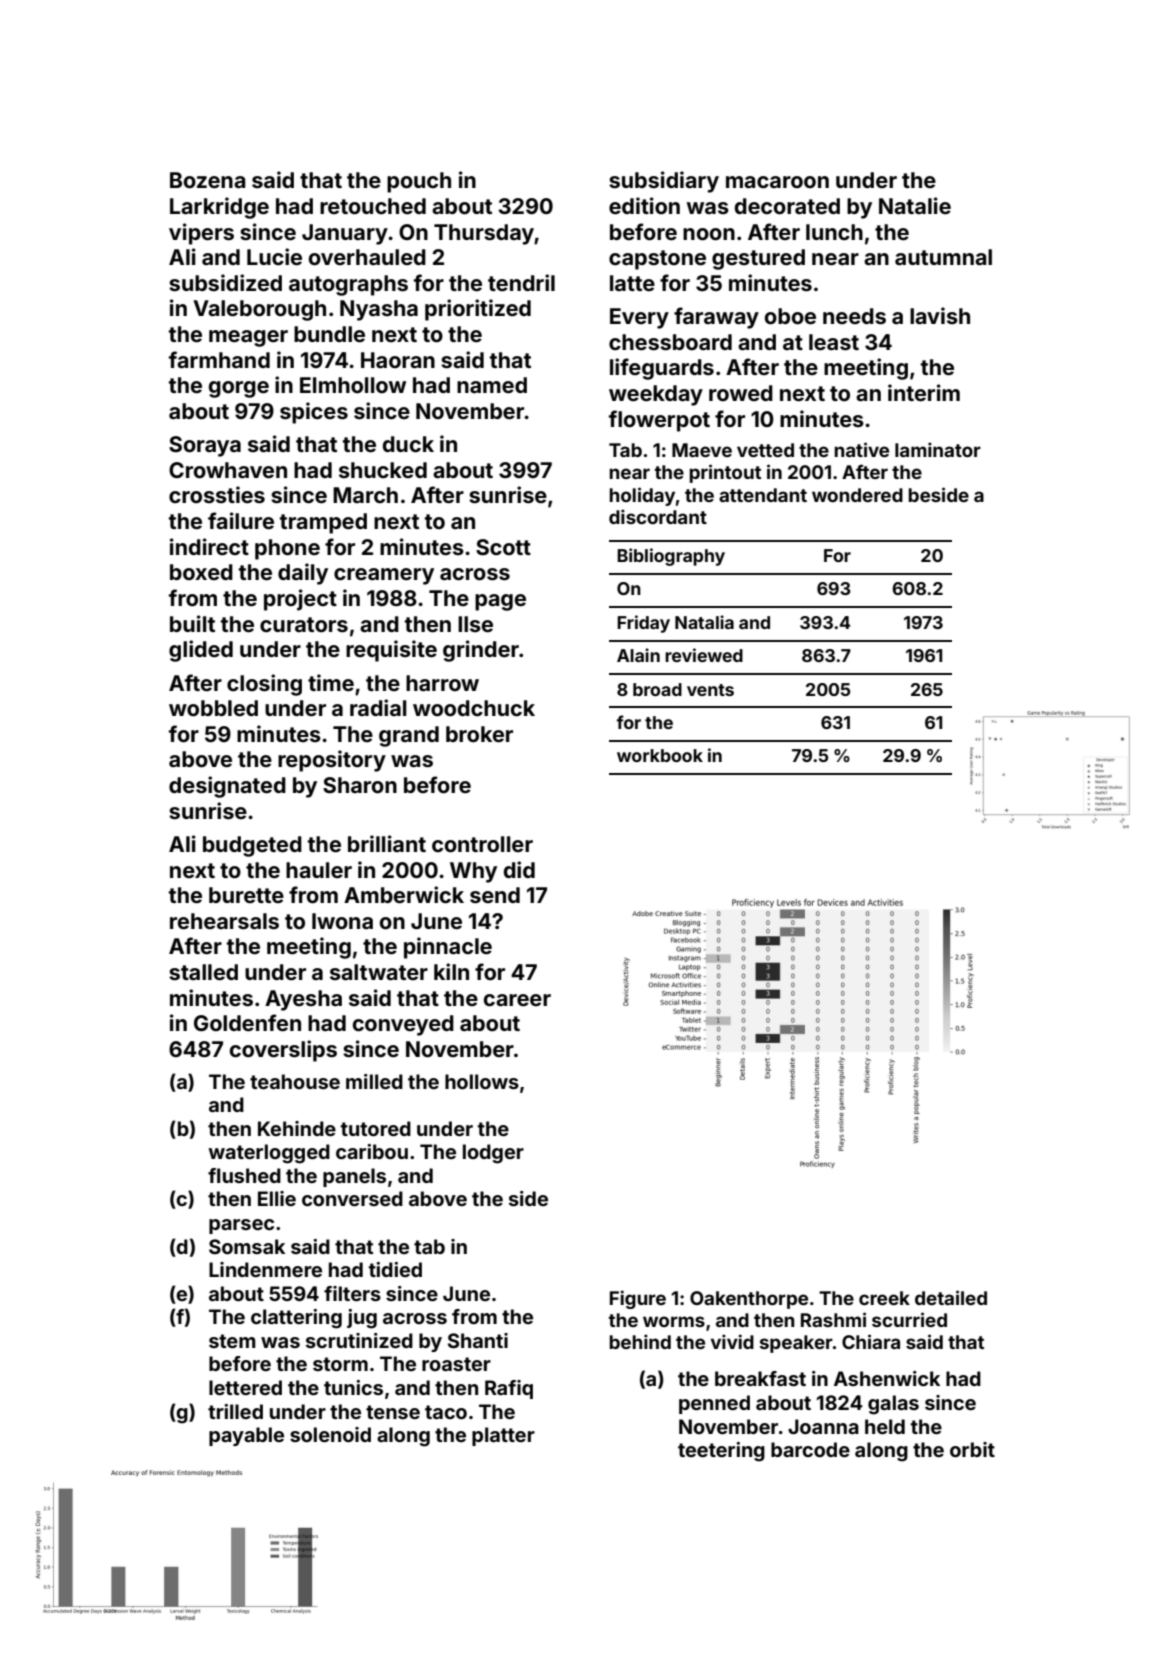  What do you see at coordinates (247, 1022) in the screenshot?
I see `Goldenfen` at bounding box center [247, 1022].
